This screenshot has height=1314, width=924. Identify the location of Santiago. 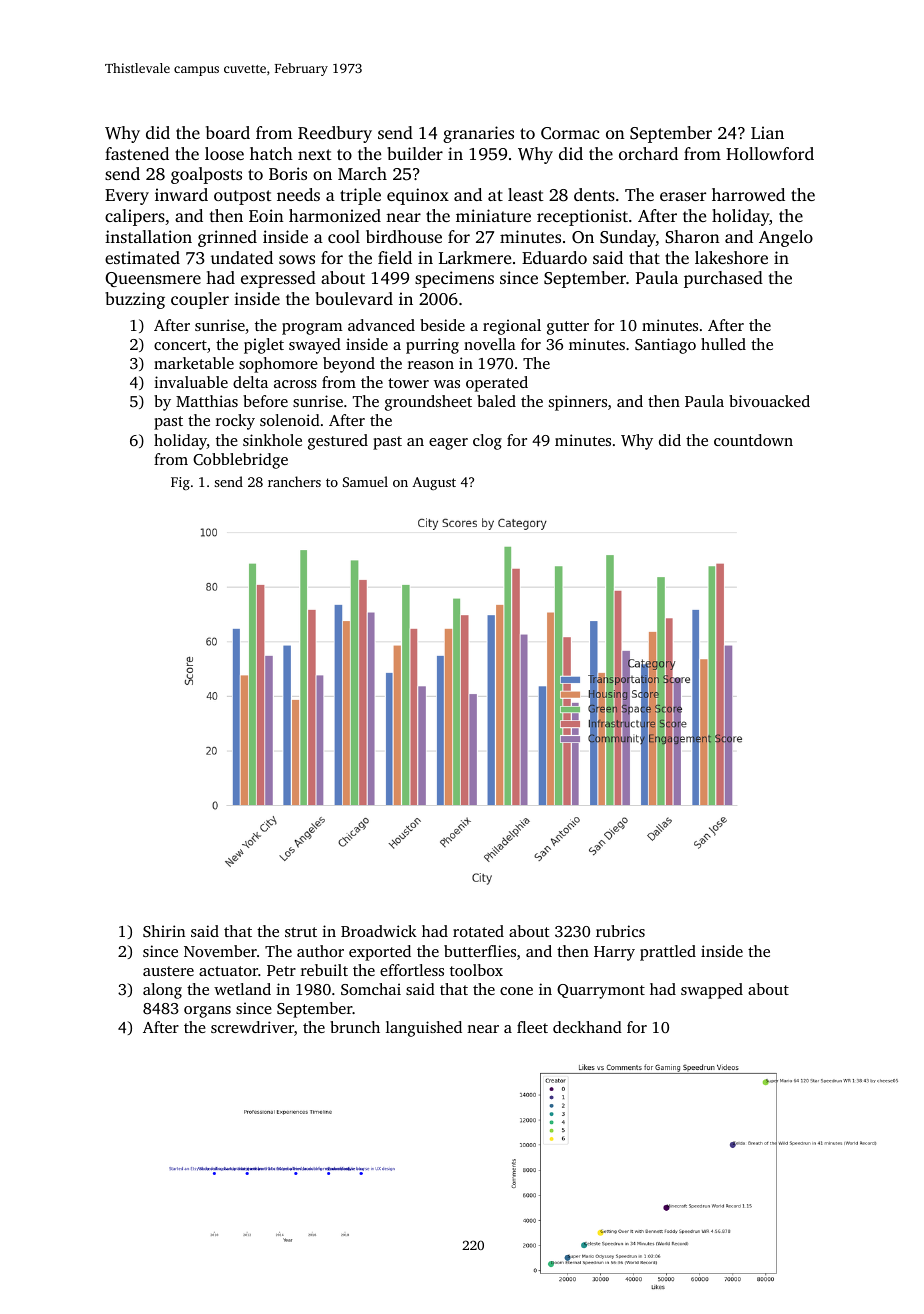
(665, 346).
